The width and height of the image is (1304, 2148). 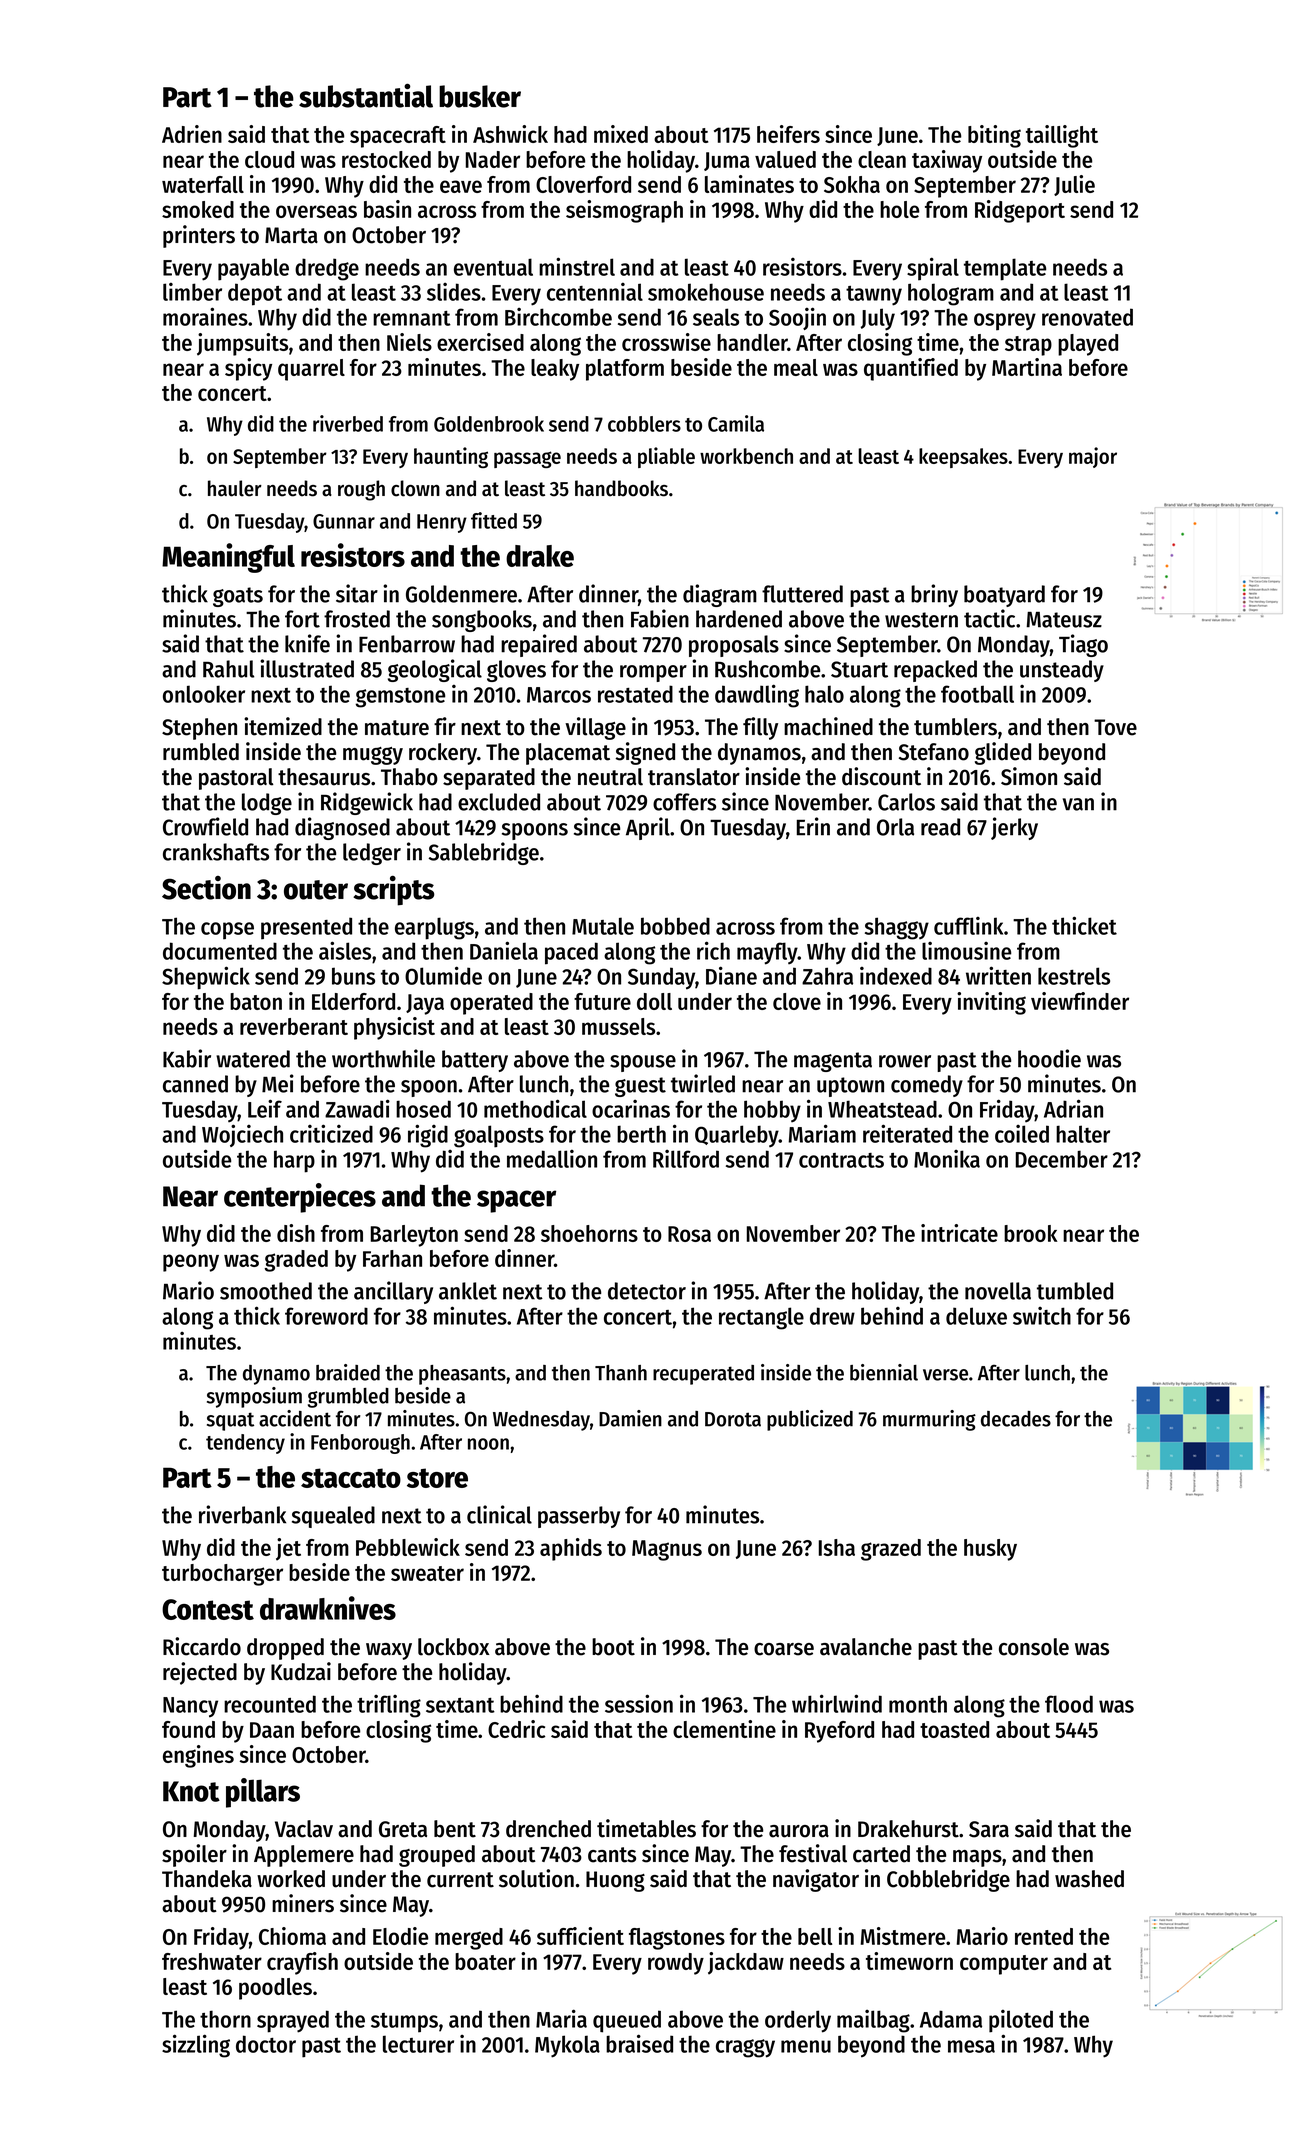 I want to click on crayfish, so click(x=302, y=1963).
